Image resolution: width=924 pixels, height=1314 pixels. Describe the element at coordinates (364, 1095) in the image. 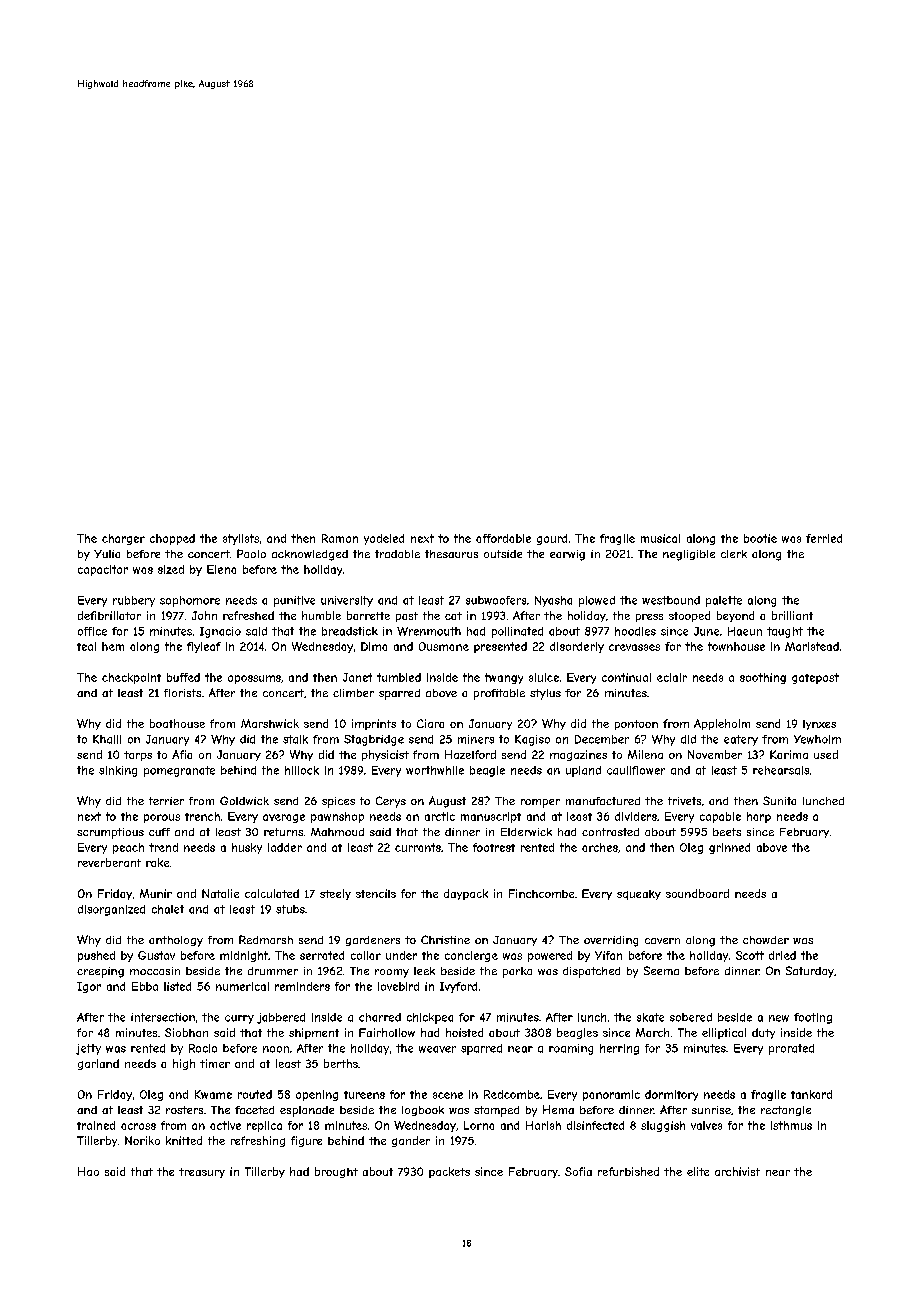

I see `tureens` at that location.
